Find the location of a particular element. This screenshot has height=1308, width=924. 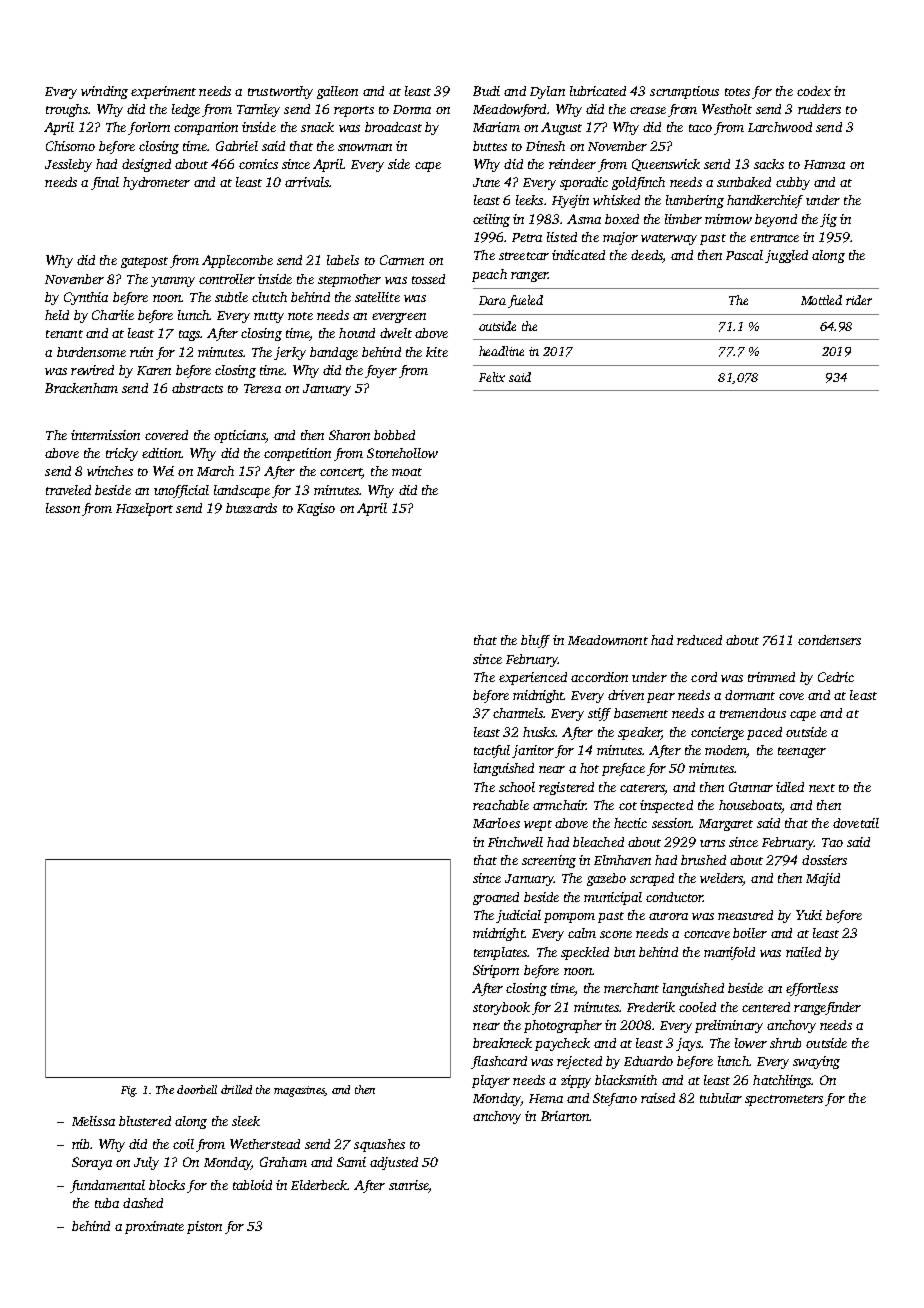

rudders is located at coordinates (819, 109).
